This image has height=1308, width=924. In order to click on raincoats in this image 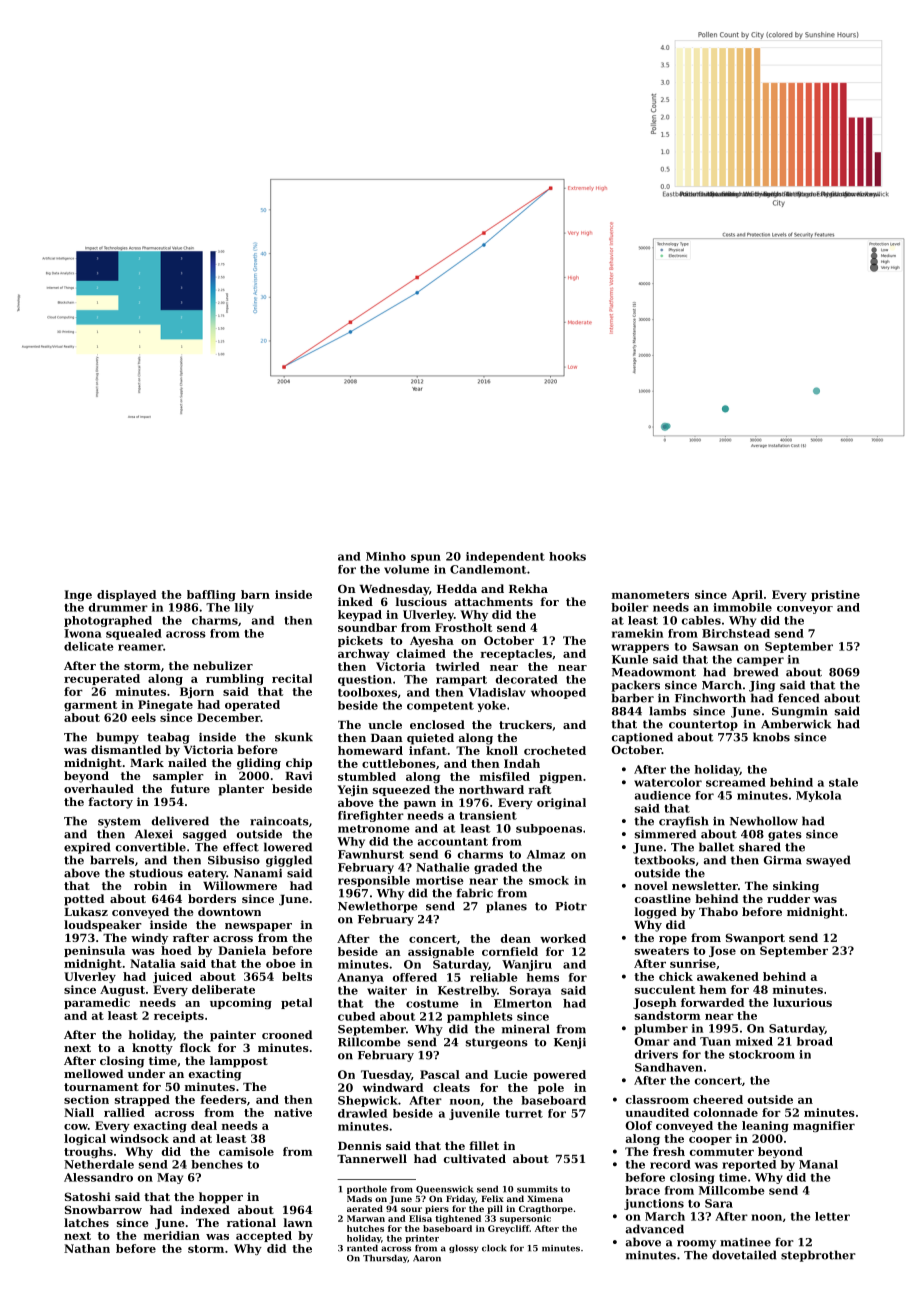, I will do `click(279, 821)`.
